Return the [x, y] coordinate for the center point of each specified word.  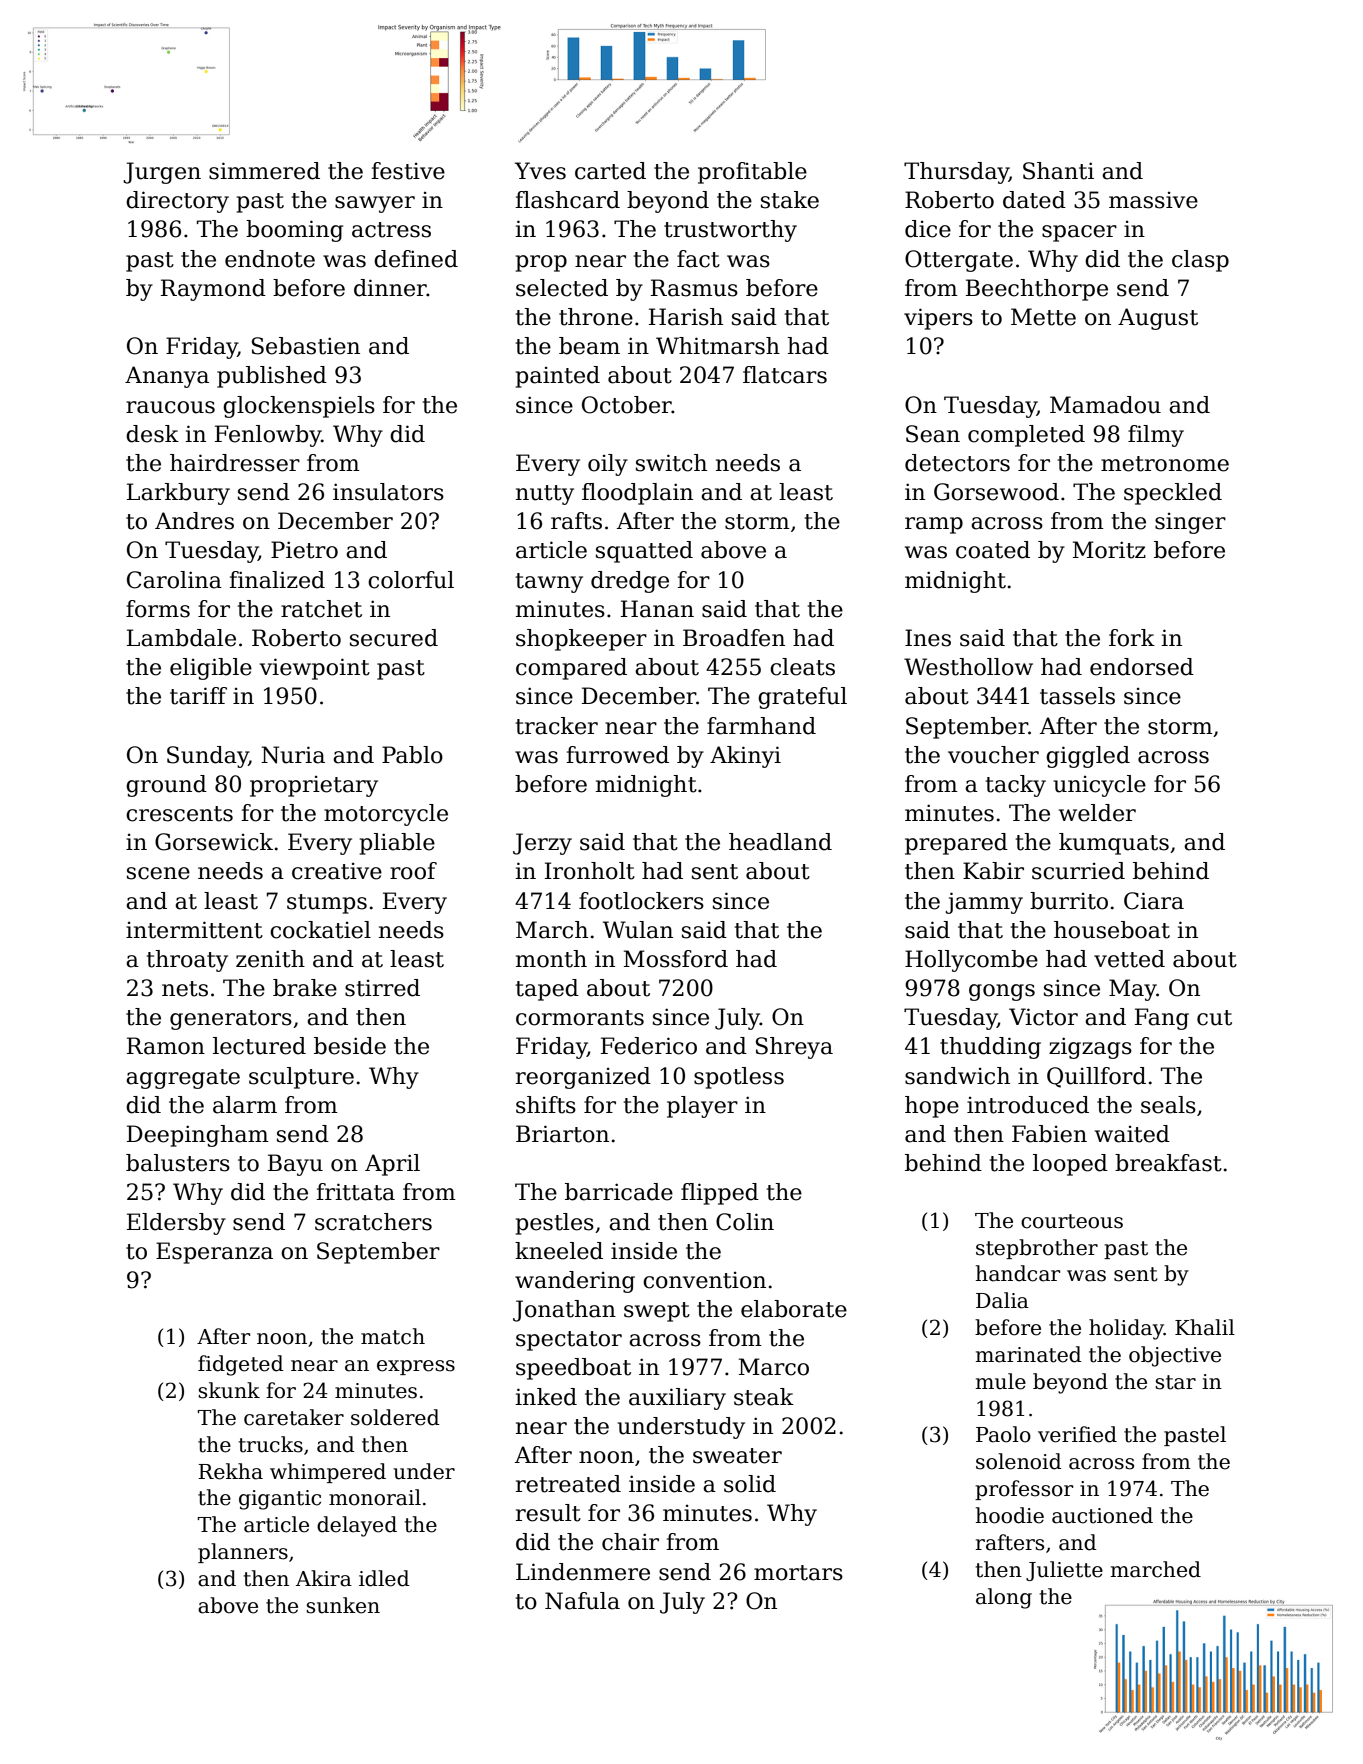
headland [780, 842]
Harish [686, 317]
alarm [245, 1105]
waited [1132, 1134]
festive [408, 171]
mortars [798, 1573]
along [1004, 1598]
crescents [179, 814]
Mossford [676, 959]
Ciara [1154, 901]
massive [1153, 200]
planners [243, 1553]
